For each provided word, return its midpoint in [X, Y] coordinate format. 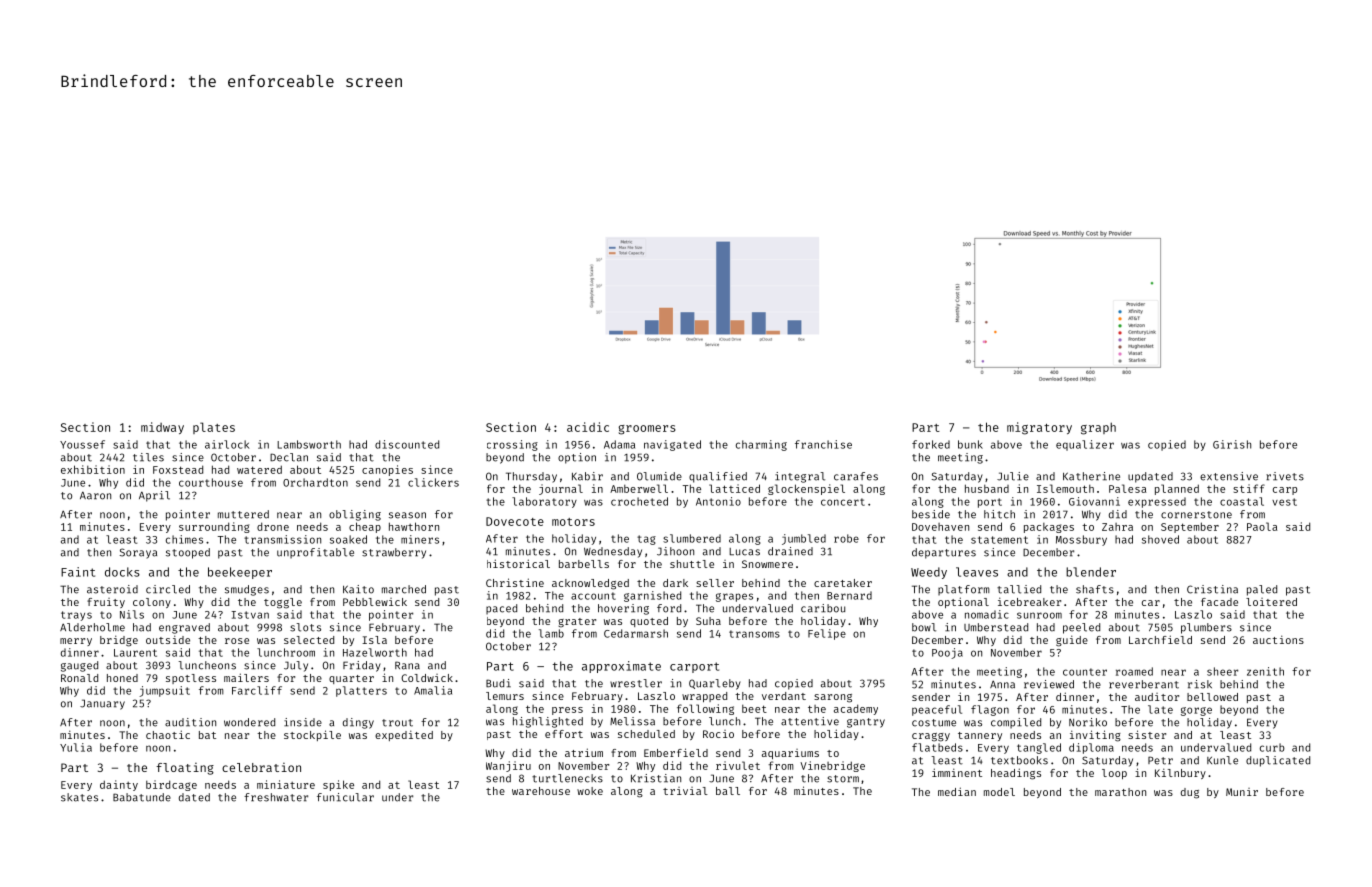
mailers [246, 677]
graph [1098, 428]
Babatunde [142, 797]
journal [561, 489]
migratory [1039, 428]
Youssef [82, 444]
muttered [243, 514]
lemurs [505, 696]
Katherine [1091, 476]
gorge [1196, 711]
